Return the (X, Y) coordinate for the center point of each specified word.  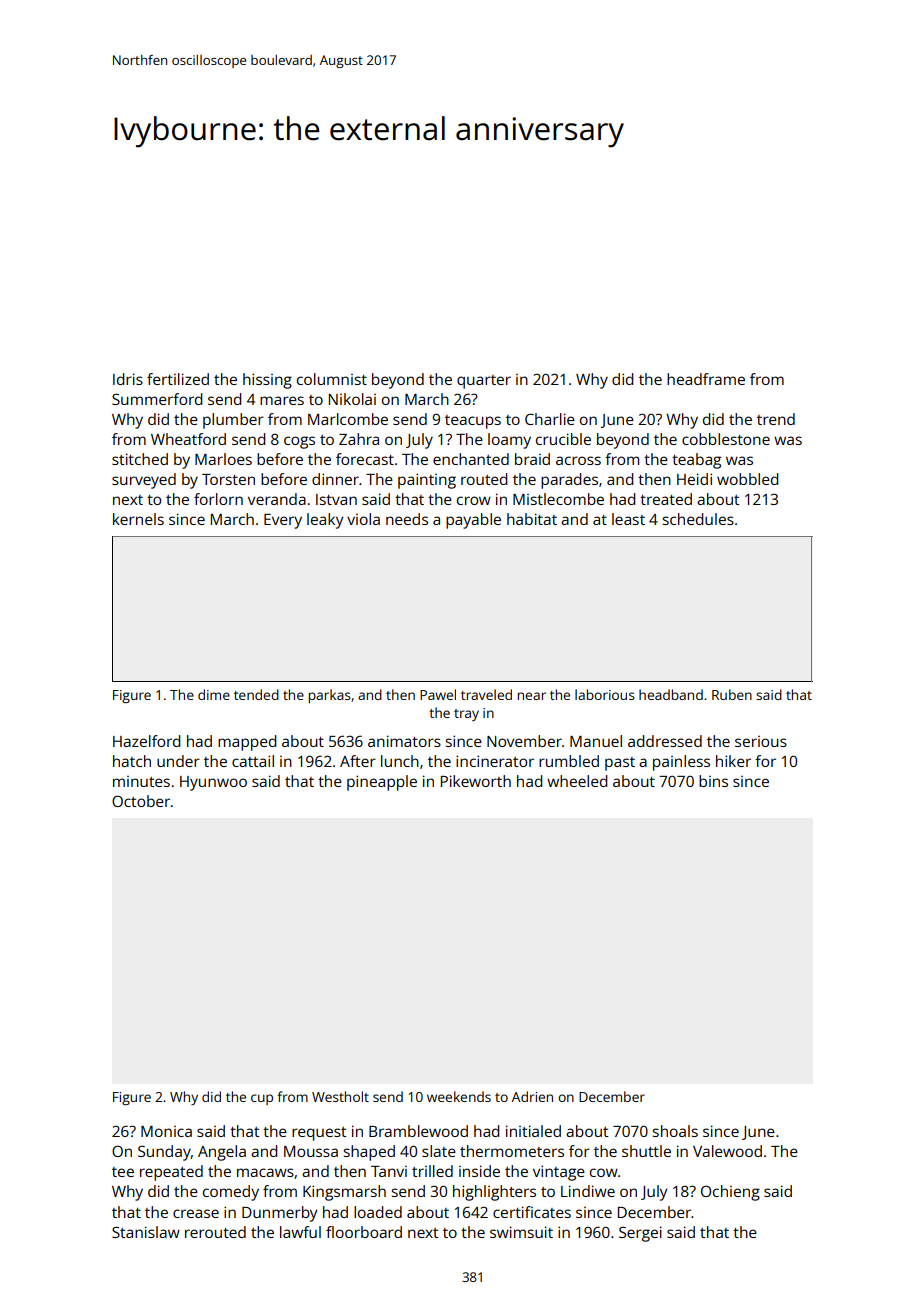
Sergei (640, 1234)
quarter (484, 382)
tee (123, 1172)
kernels (138, 519)
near (532, 696)
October (141, 801)
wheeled (577, 781)
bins (713, 781)
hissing (267, 381)
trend (776, 419)
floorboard (364, 1232)
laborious (605, 694)
